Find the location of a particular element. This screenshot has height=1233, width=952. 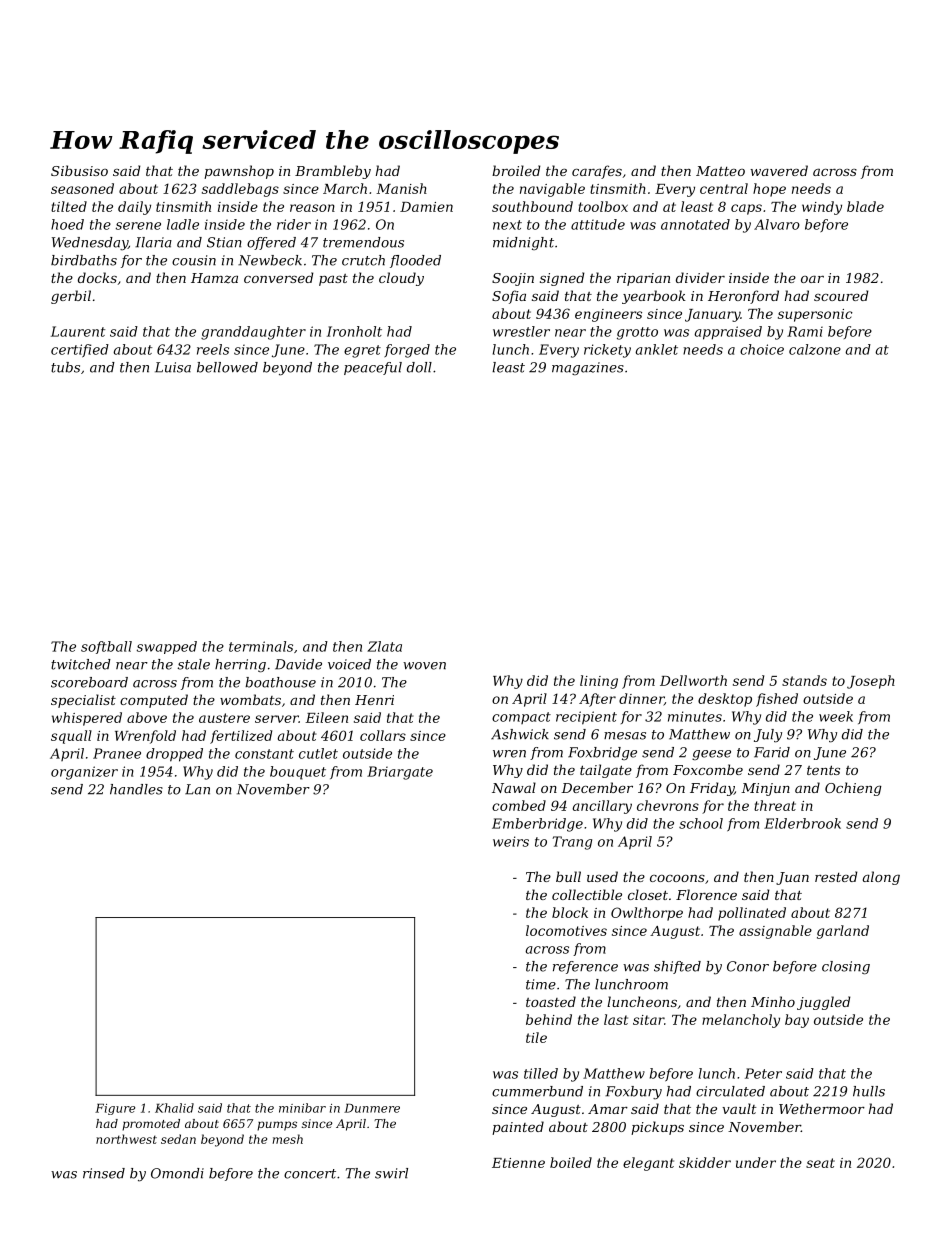

rinsed is located at coordinates (104, 1173).
